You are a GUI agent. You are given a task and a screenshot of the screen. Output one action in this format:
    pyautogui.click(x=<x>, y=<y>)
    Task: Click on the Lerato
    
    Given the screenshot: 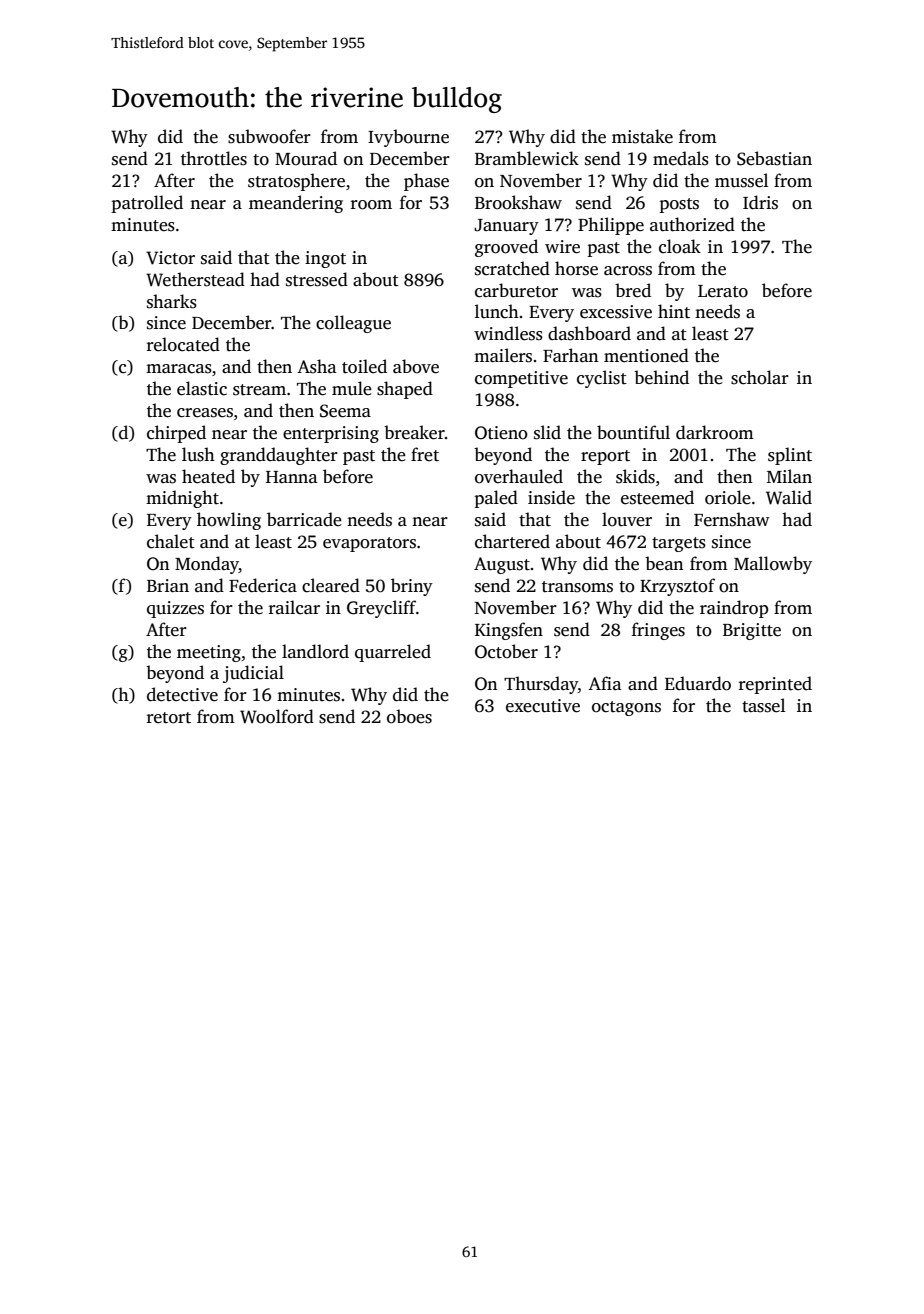 What is the action you would take?
    pyautogui.click(x=723, y=291)
